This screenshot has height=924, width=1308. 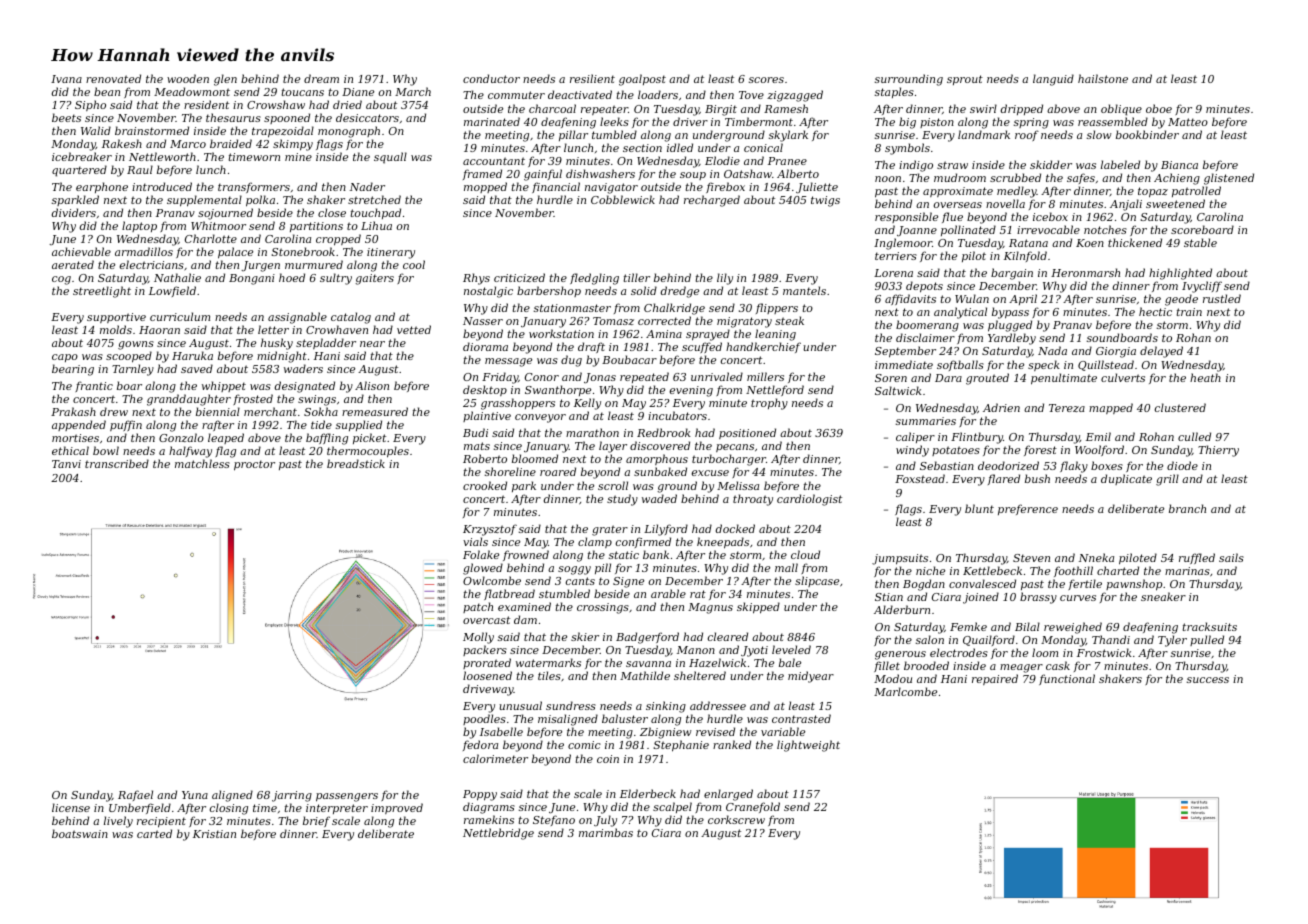 What do you see at coordinates (909, 80) in the screenshot?
I see `surrounding` at bounding box center [909, 80].
